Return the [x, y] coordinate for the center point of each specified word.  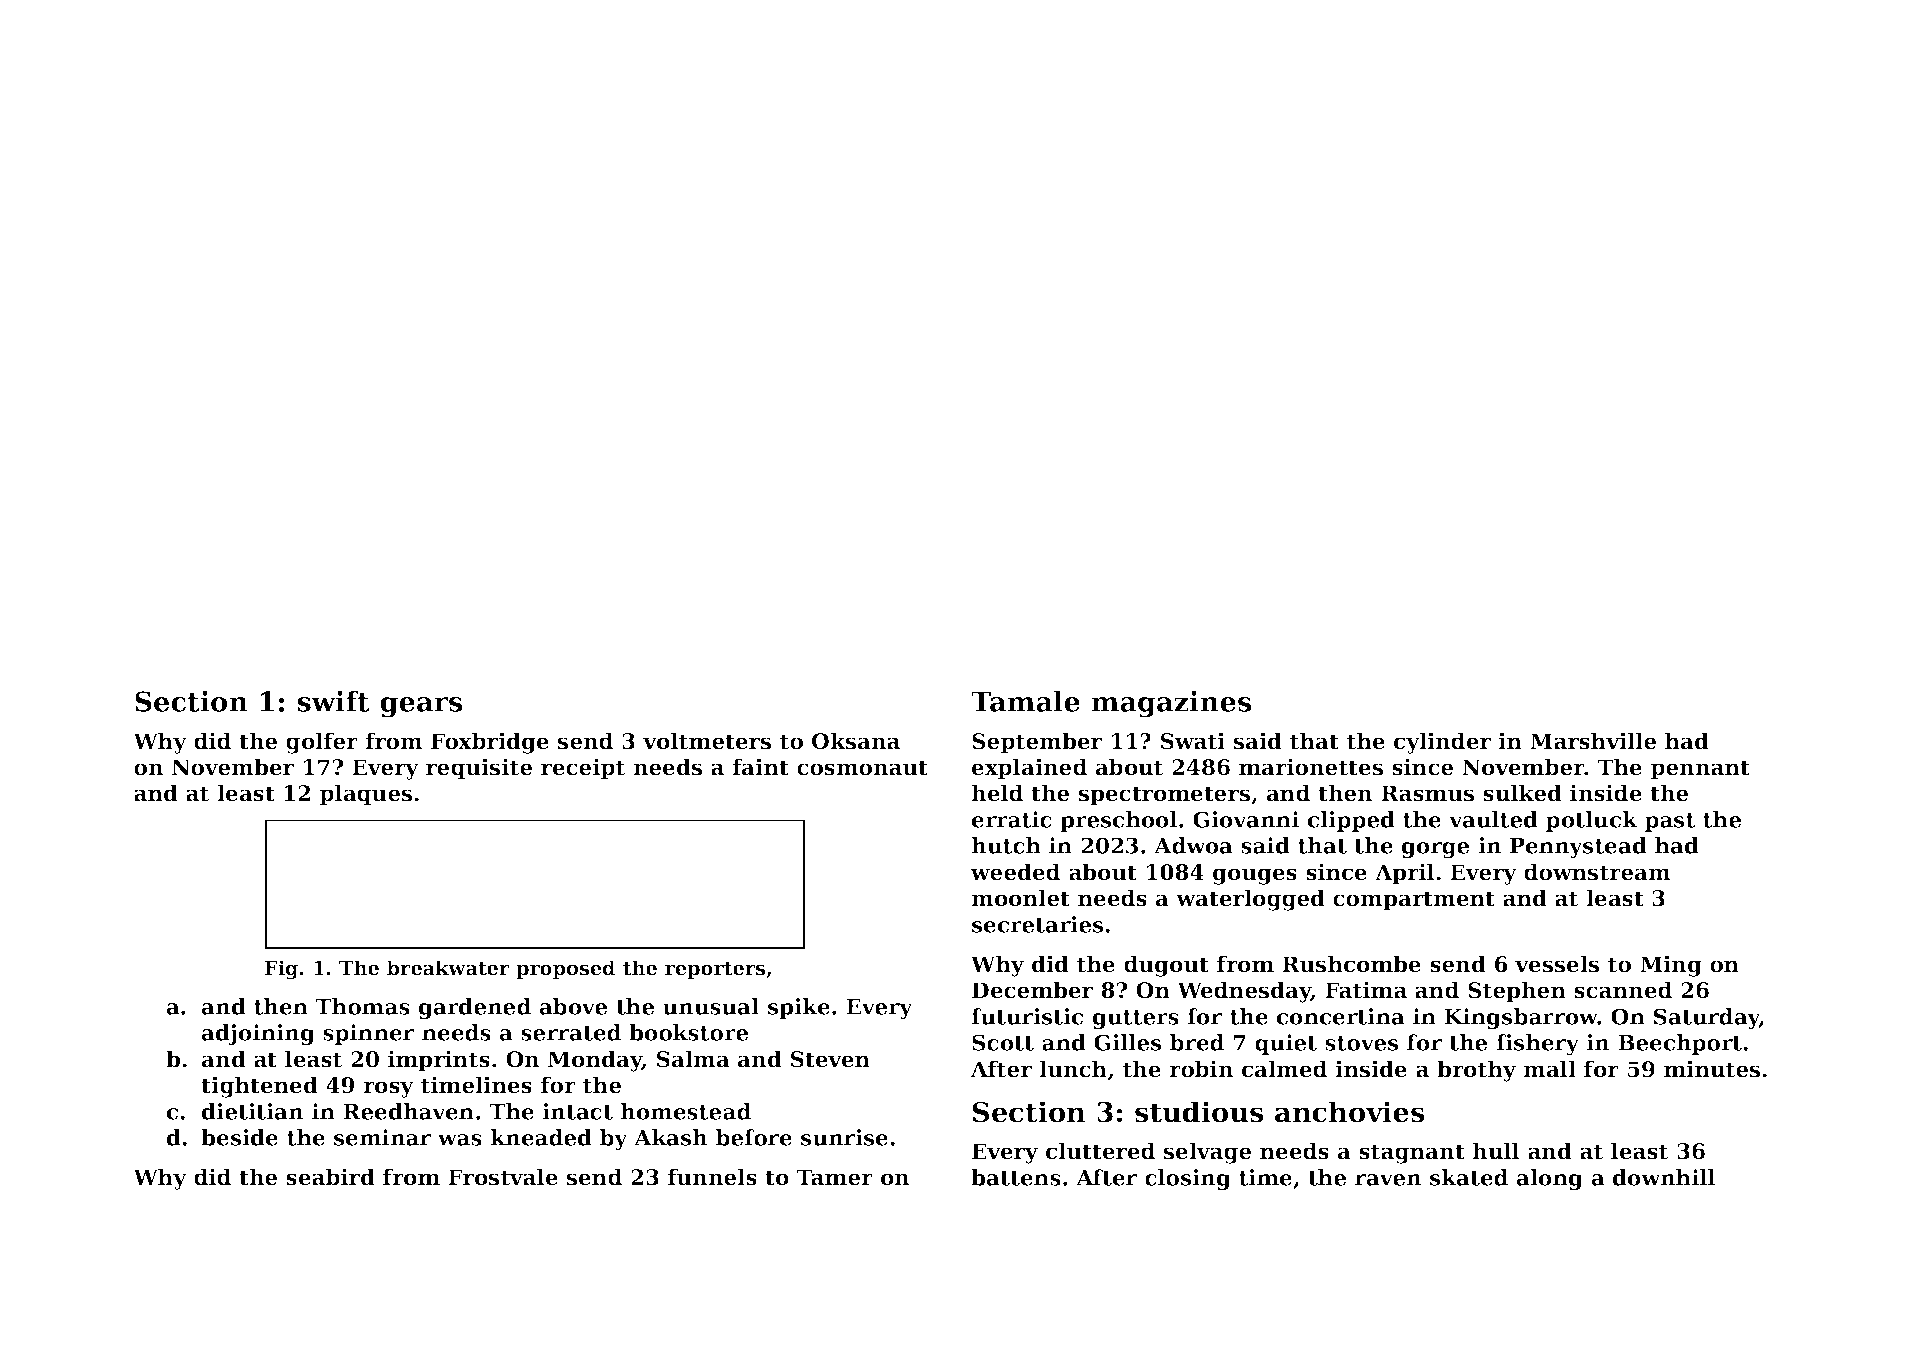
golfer [322, 743]
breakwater [448, 968]
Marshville [1593, 741]
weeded [1015, 872]
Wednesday [1244, 992]
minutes [1712, 1069]
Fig [281, 970]
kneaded [541, 1137]
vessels [1557, 964]
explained [1029, 769]
